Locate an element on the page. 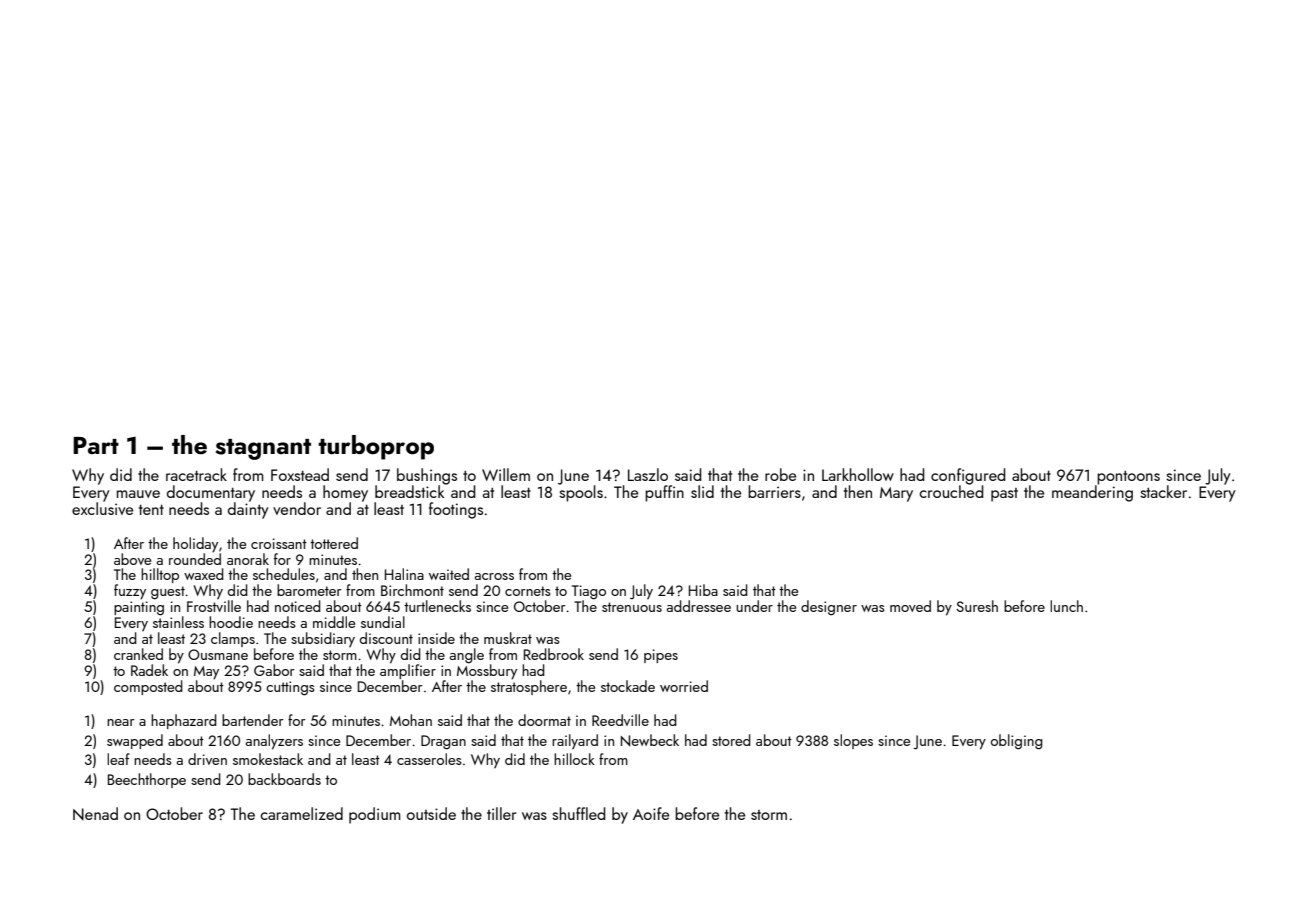 The image size is (1308, 924). stagnant is located at coordinates (263, 449).
